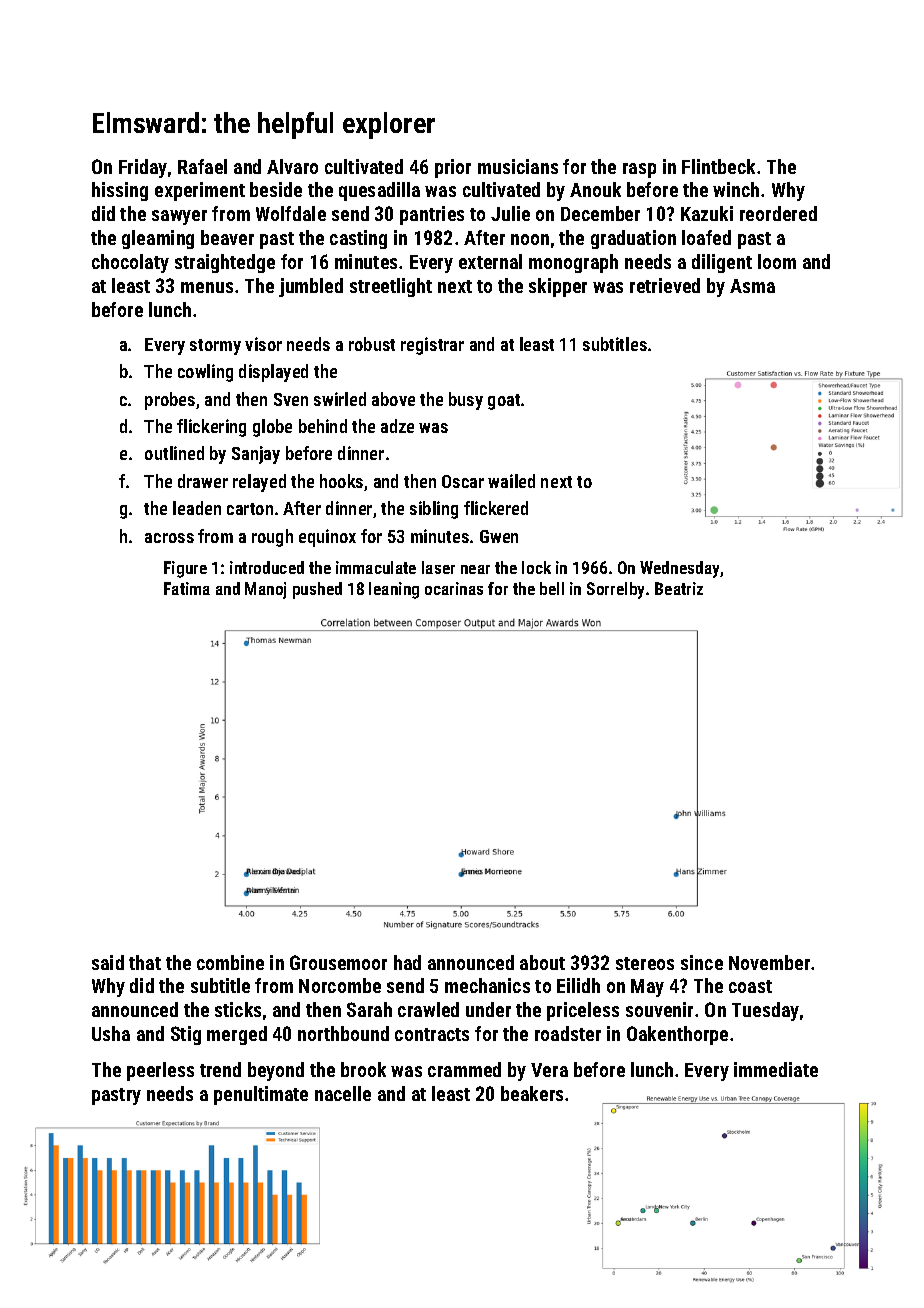  I want to click on Flintbeck, so click(718, 166).
